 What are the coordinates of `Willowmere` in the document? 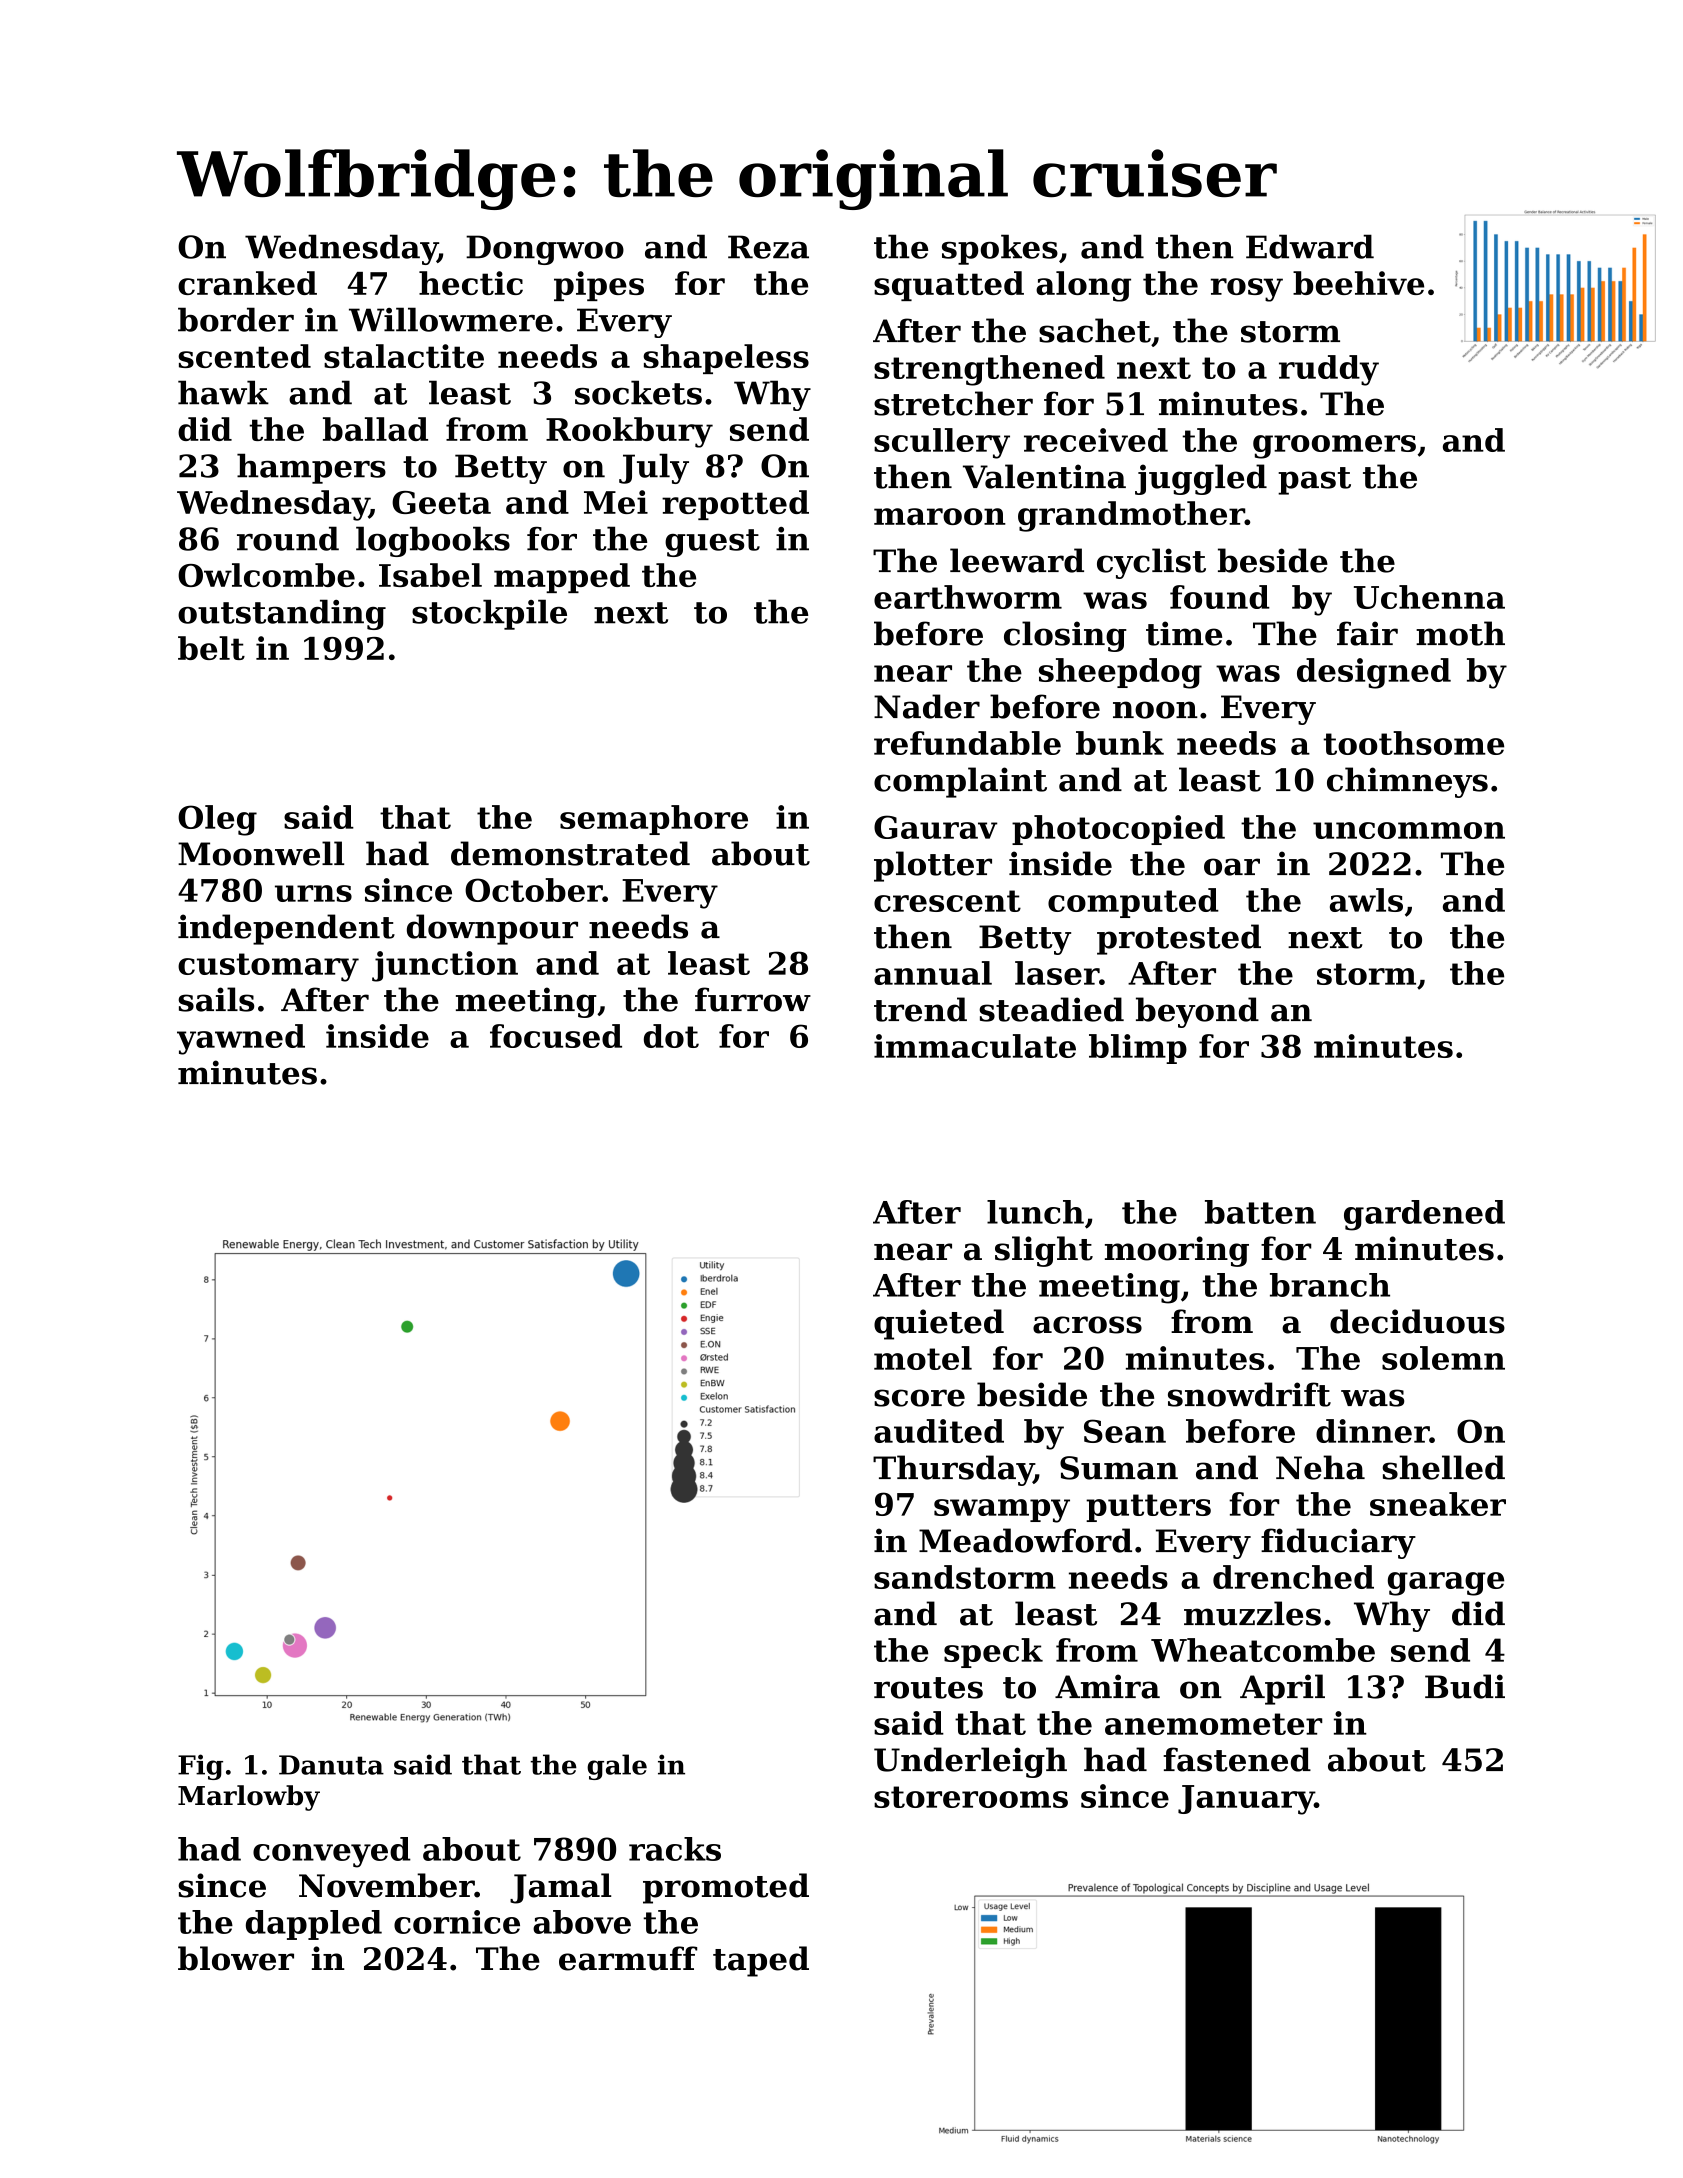 It's located at (451, 319).
